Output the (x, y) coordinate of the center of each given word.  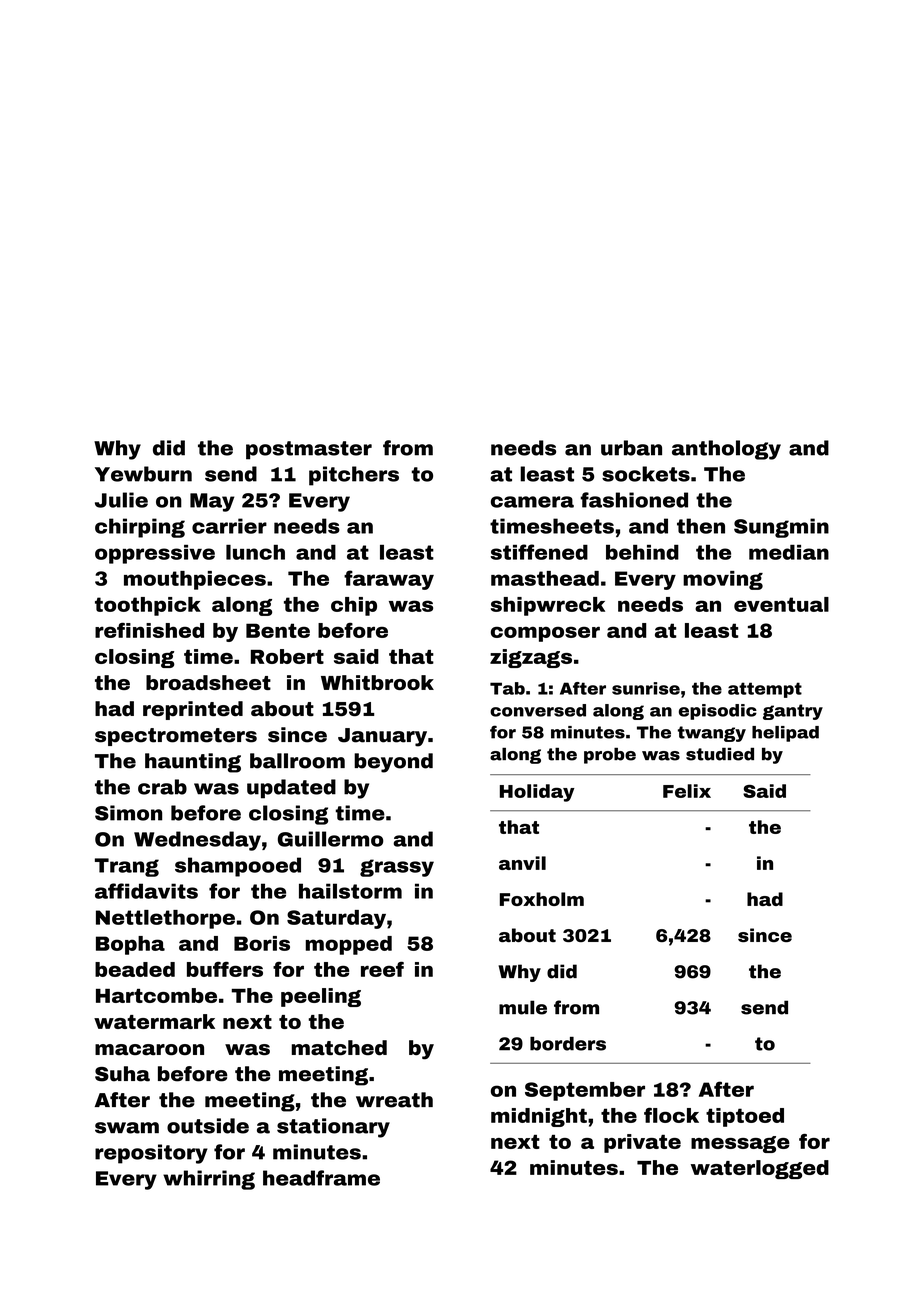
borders (568, 1044)
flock (671, 1115)
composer (545, 634)
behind (642, 552)
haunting (193, 763)
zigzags (531, 658)
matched (339, 1048)
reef (382, 969)
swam (127, 1128)
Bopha (130, 945)
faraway (389, 580)
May (212, 502)
